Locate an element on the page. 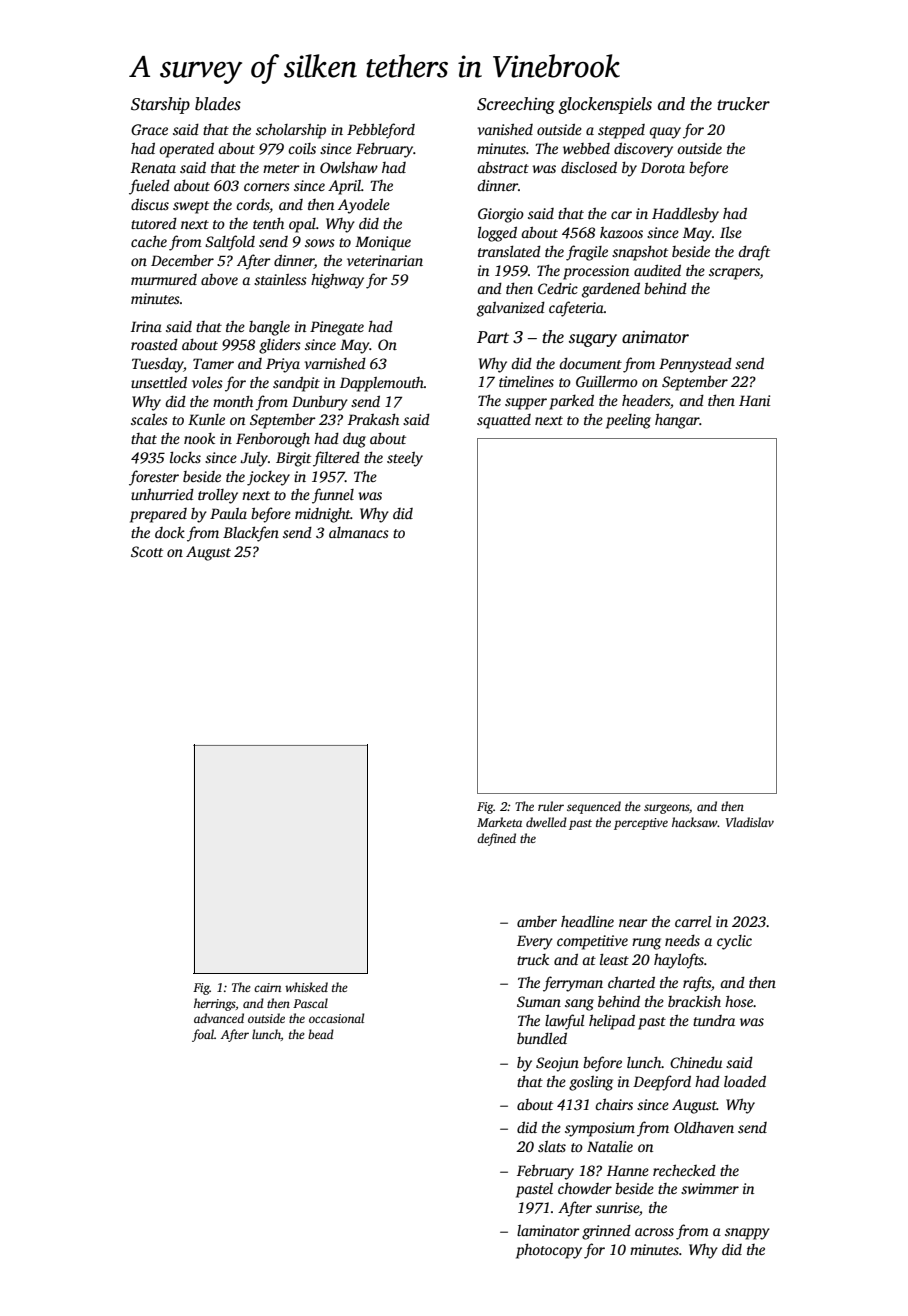 Image resolution: width=908 pixels, height=1316 pixels. photocopy is located at coordinates (549, 1251).
